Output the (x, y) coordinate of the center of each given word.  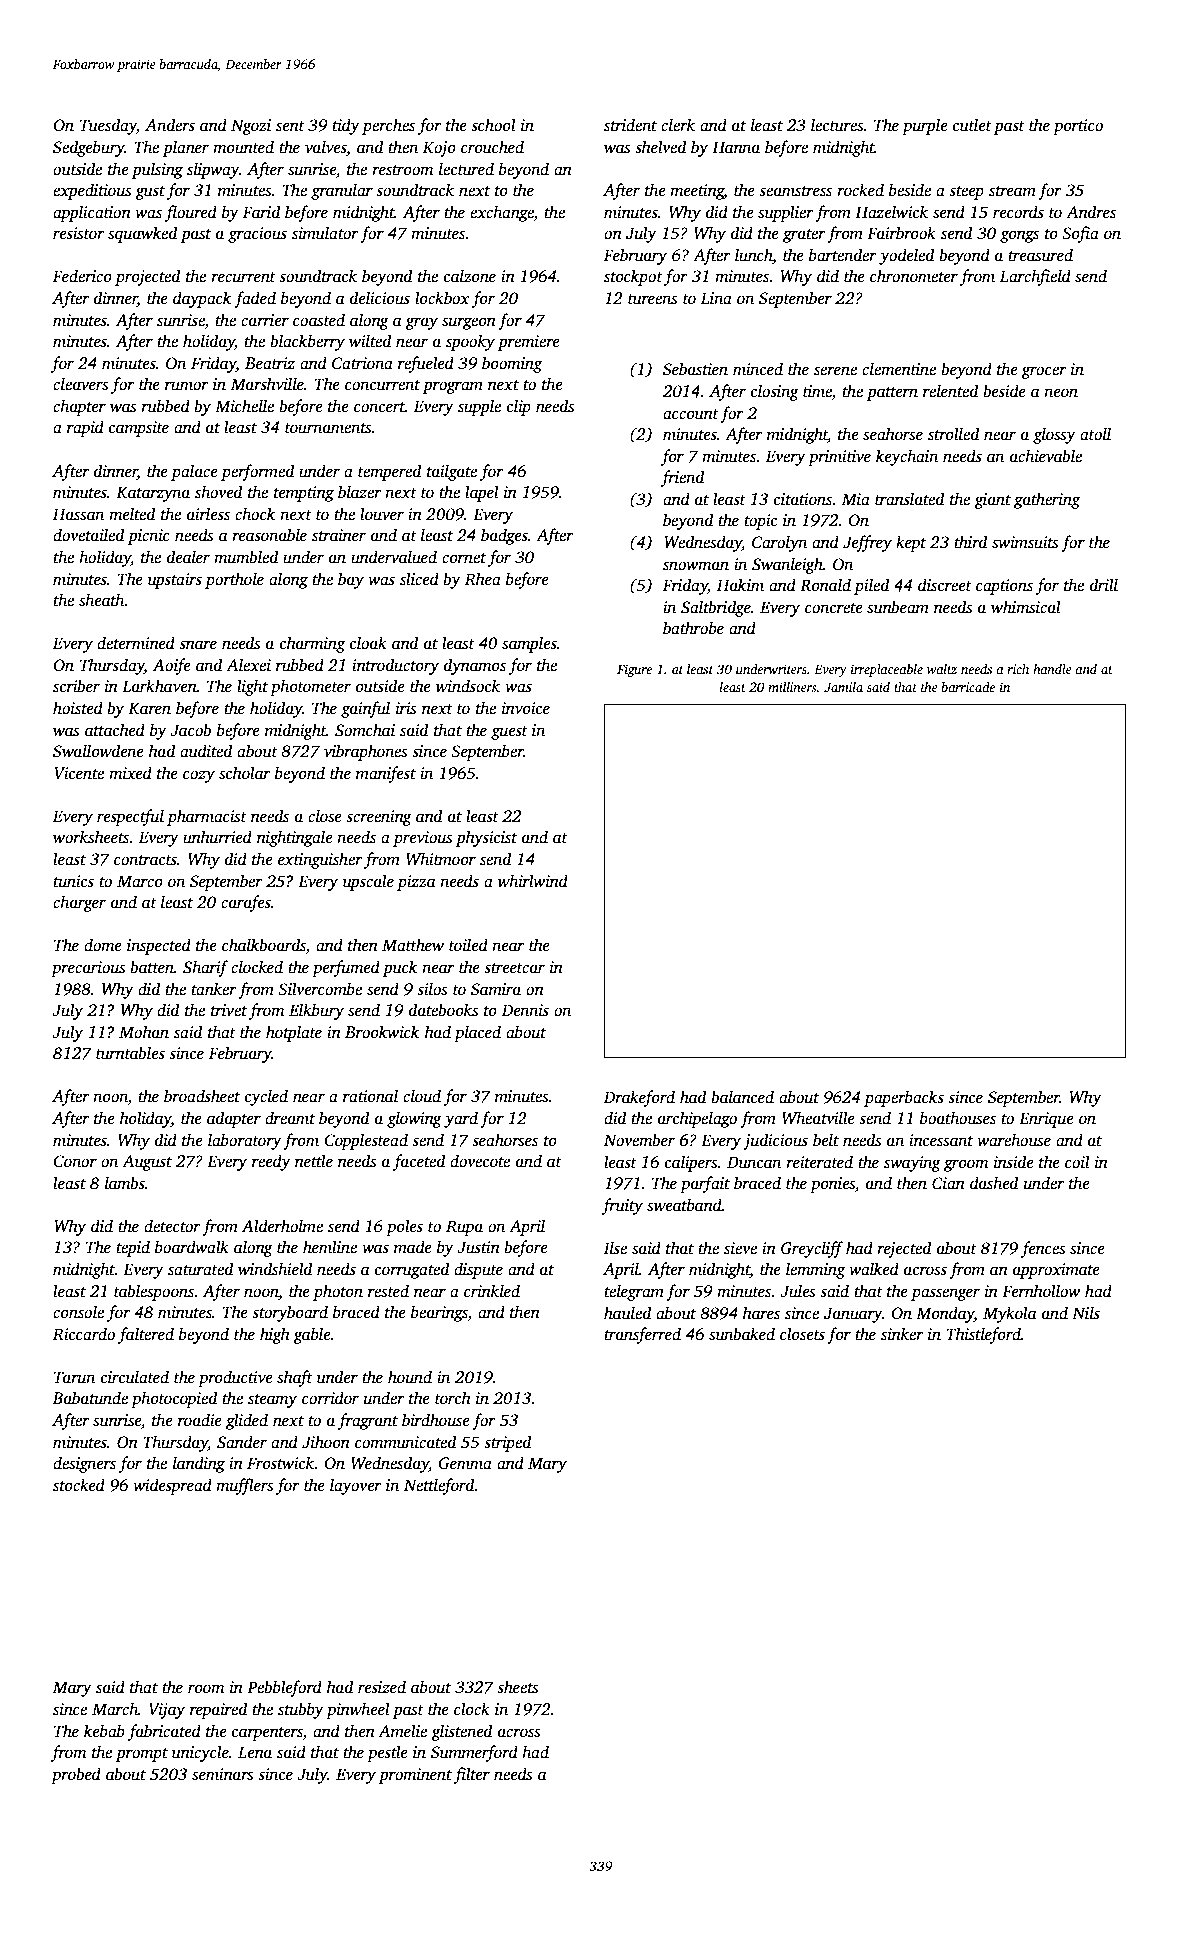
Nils (1086, 1313)
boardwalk (192, 1247)
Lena (255, 1752)
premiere (529, 343)
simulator (325, 233)
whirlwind (533, 881)
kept (911, 543)
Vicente (79, 773)
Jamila (843, 687)
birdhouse (436, 1420)
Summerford (474, 1753)
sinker (902, 1334)
